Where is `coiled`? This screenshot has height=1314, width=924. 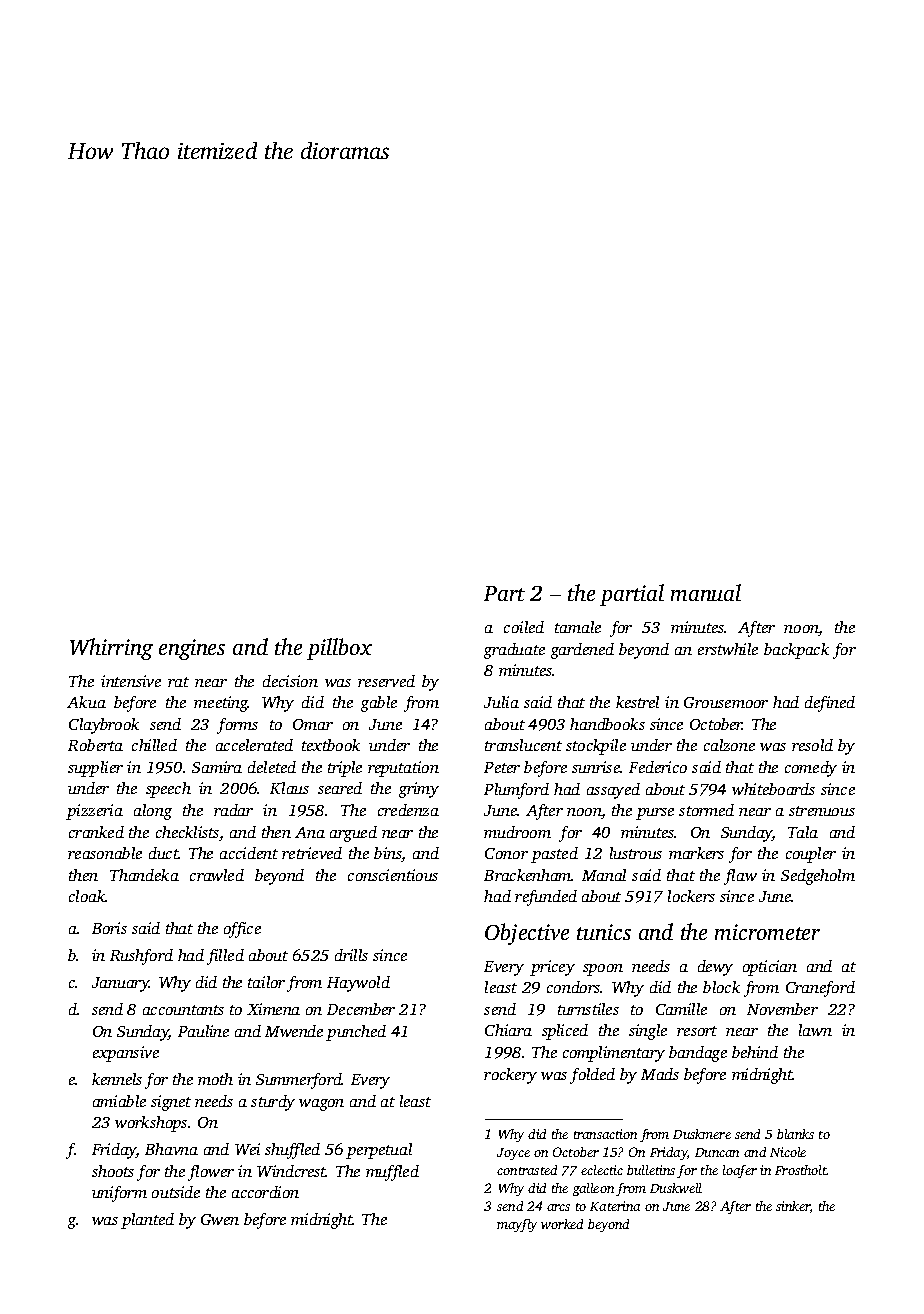
coiled is located at coordinates (524, 627).
